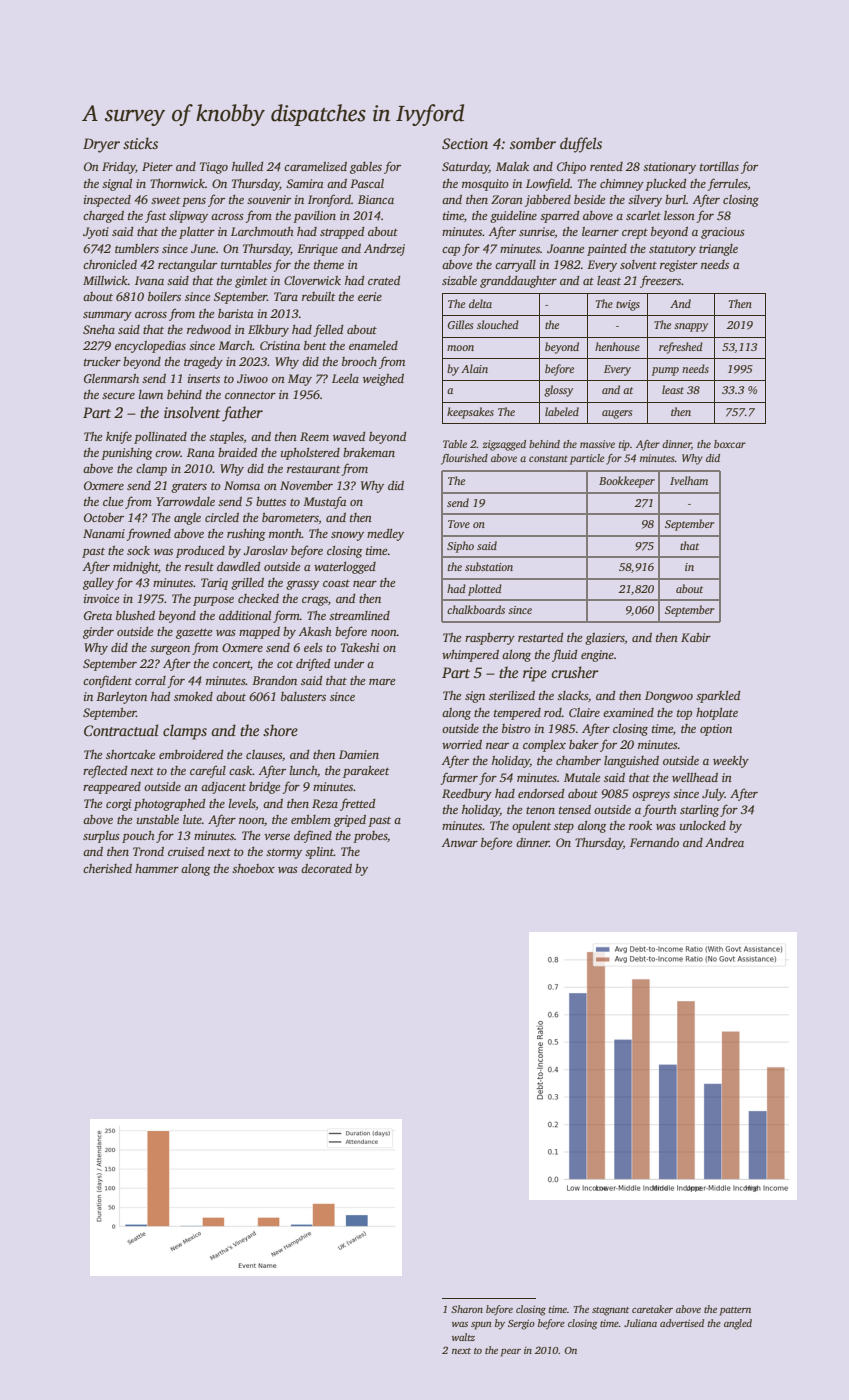 The image size is (849, 1400). I want to click on gables, so click(366, 168).
